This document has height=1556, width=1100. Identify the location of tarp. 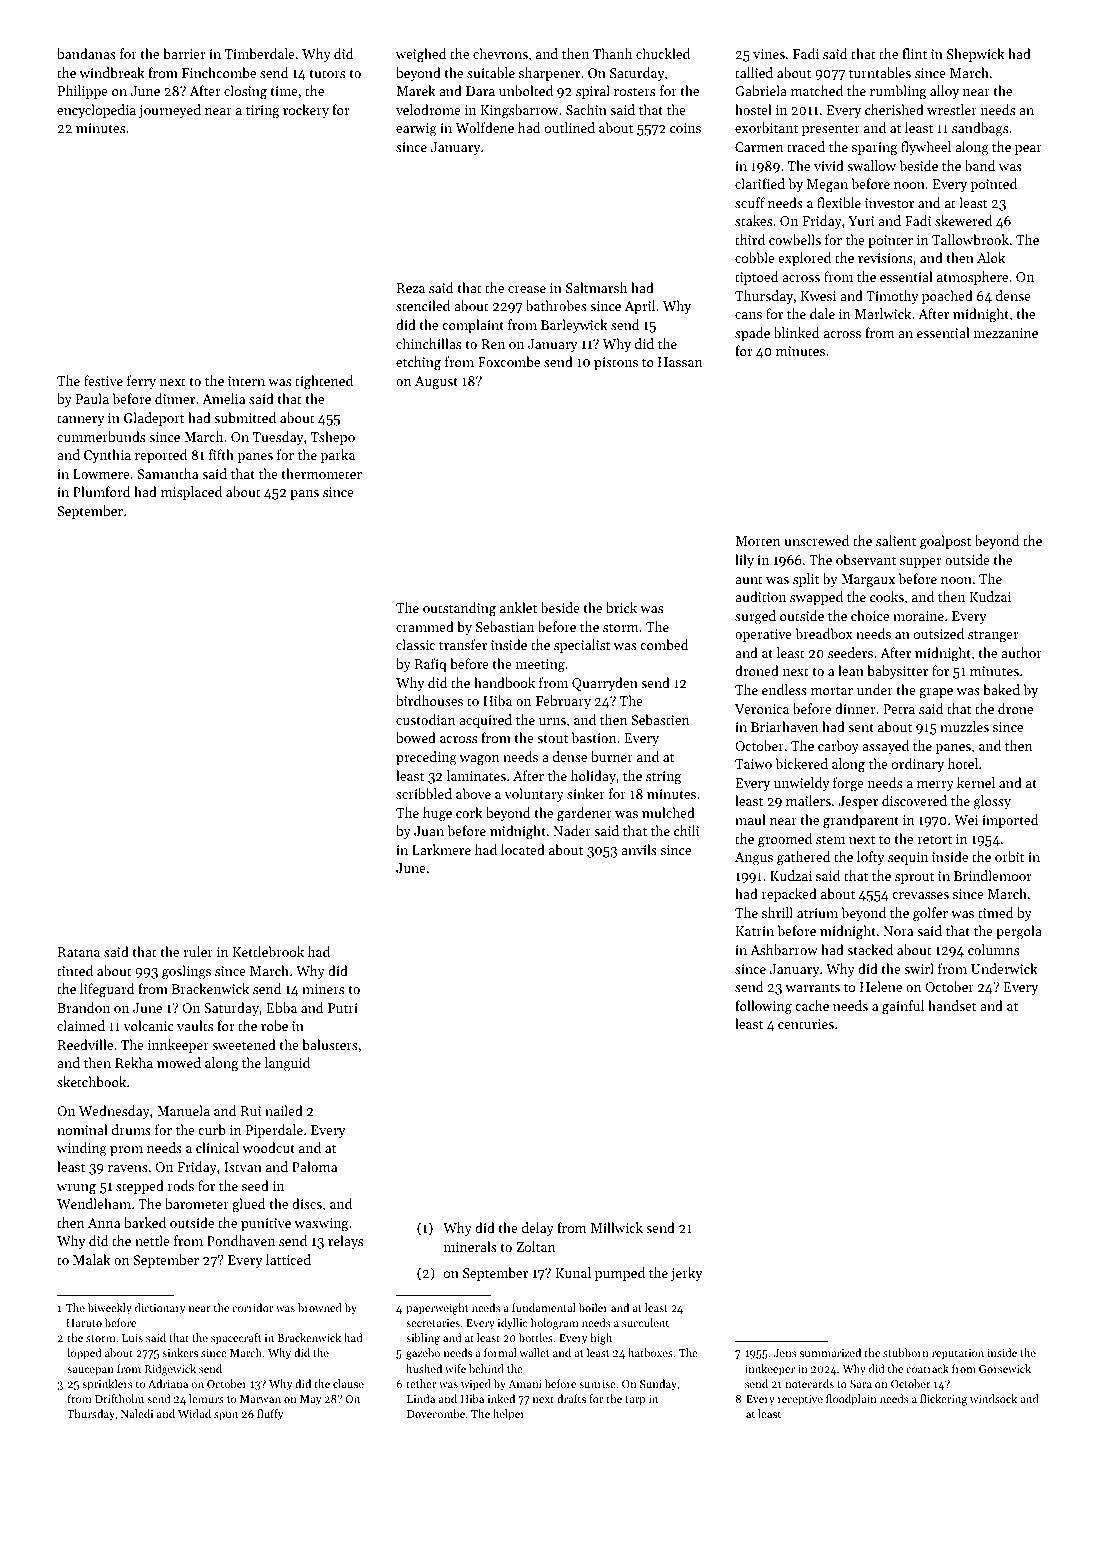
(635, 1401).
